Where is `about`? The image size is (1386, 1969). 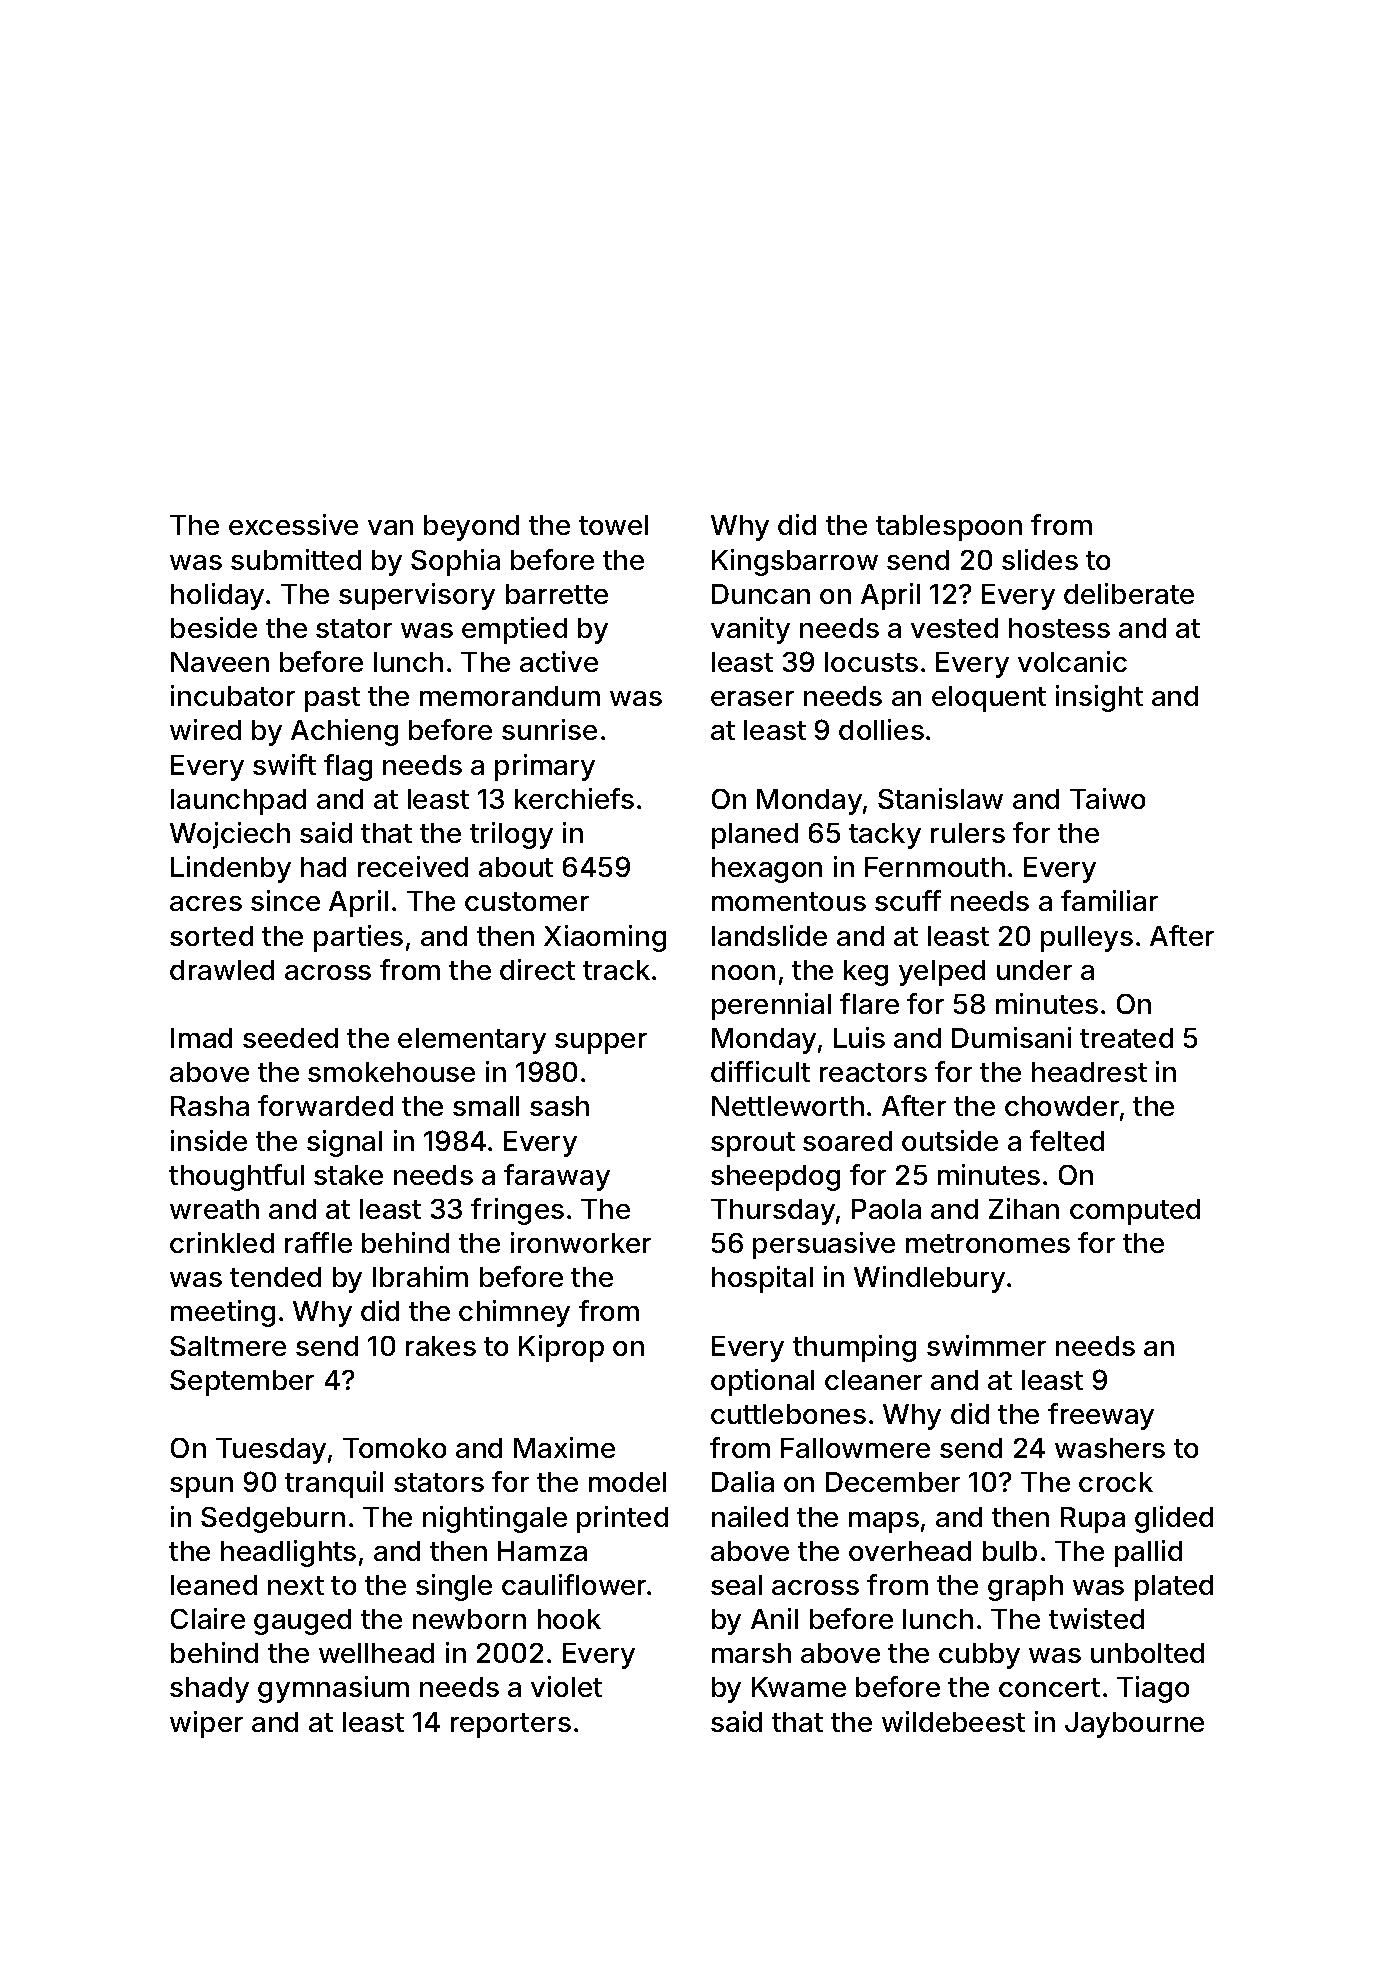
about is located at coordinates (516, 867).
